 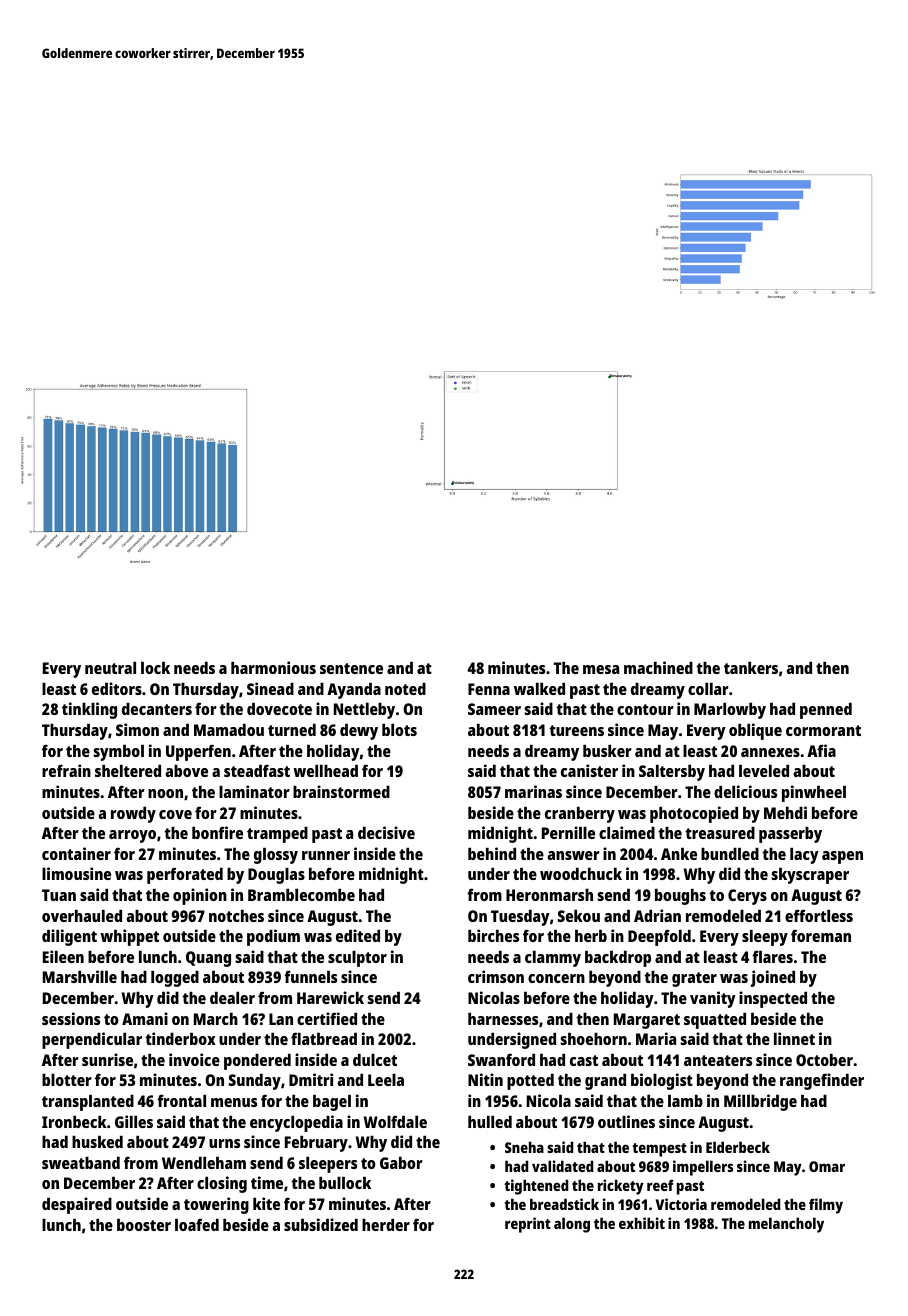 I want to click on Millbridge, so click(x=760, y=1102).
